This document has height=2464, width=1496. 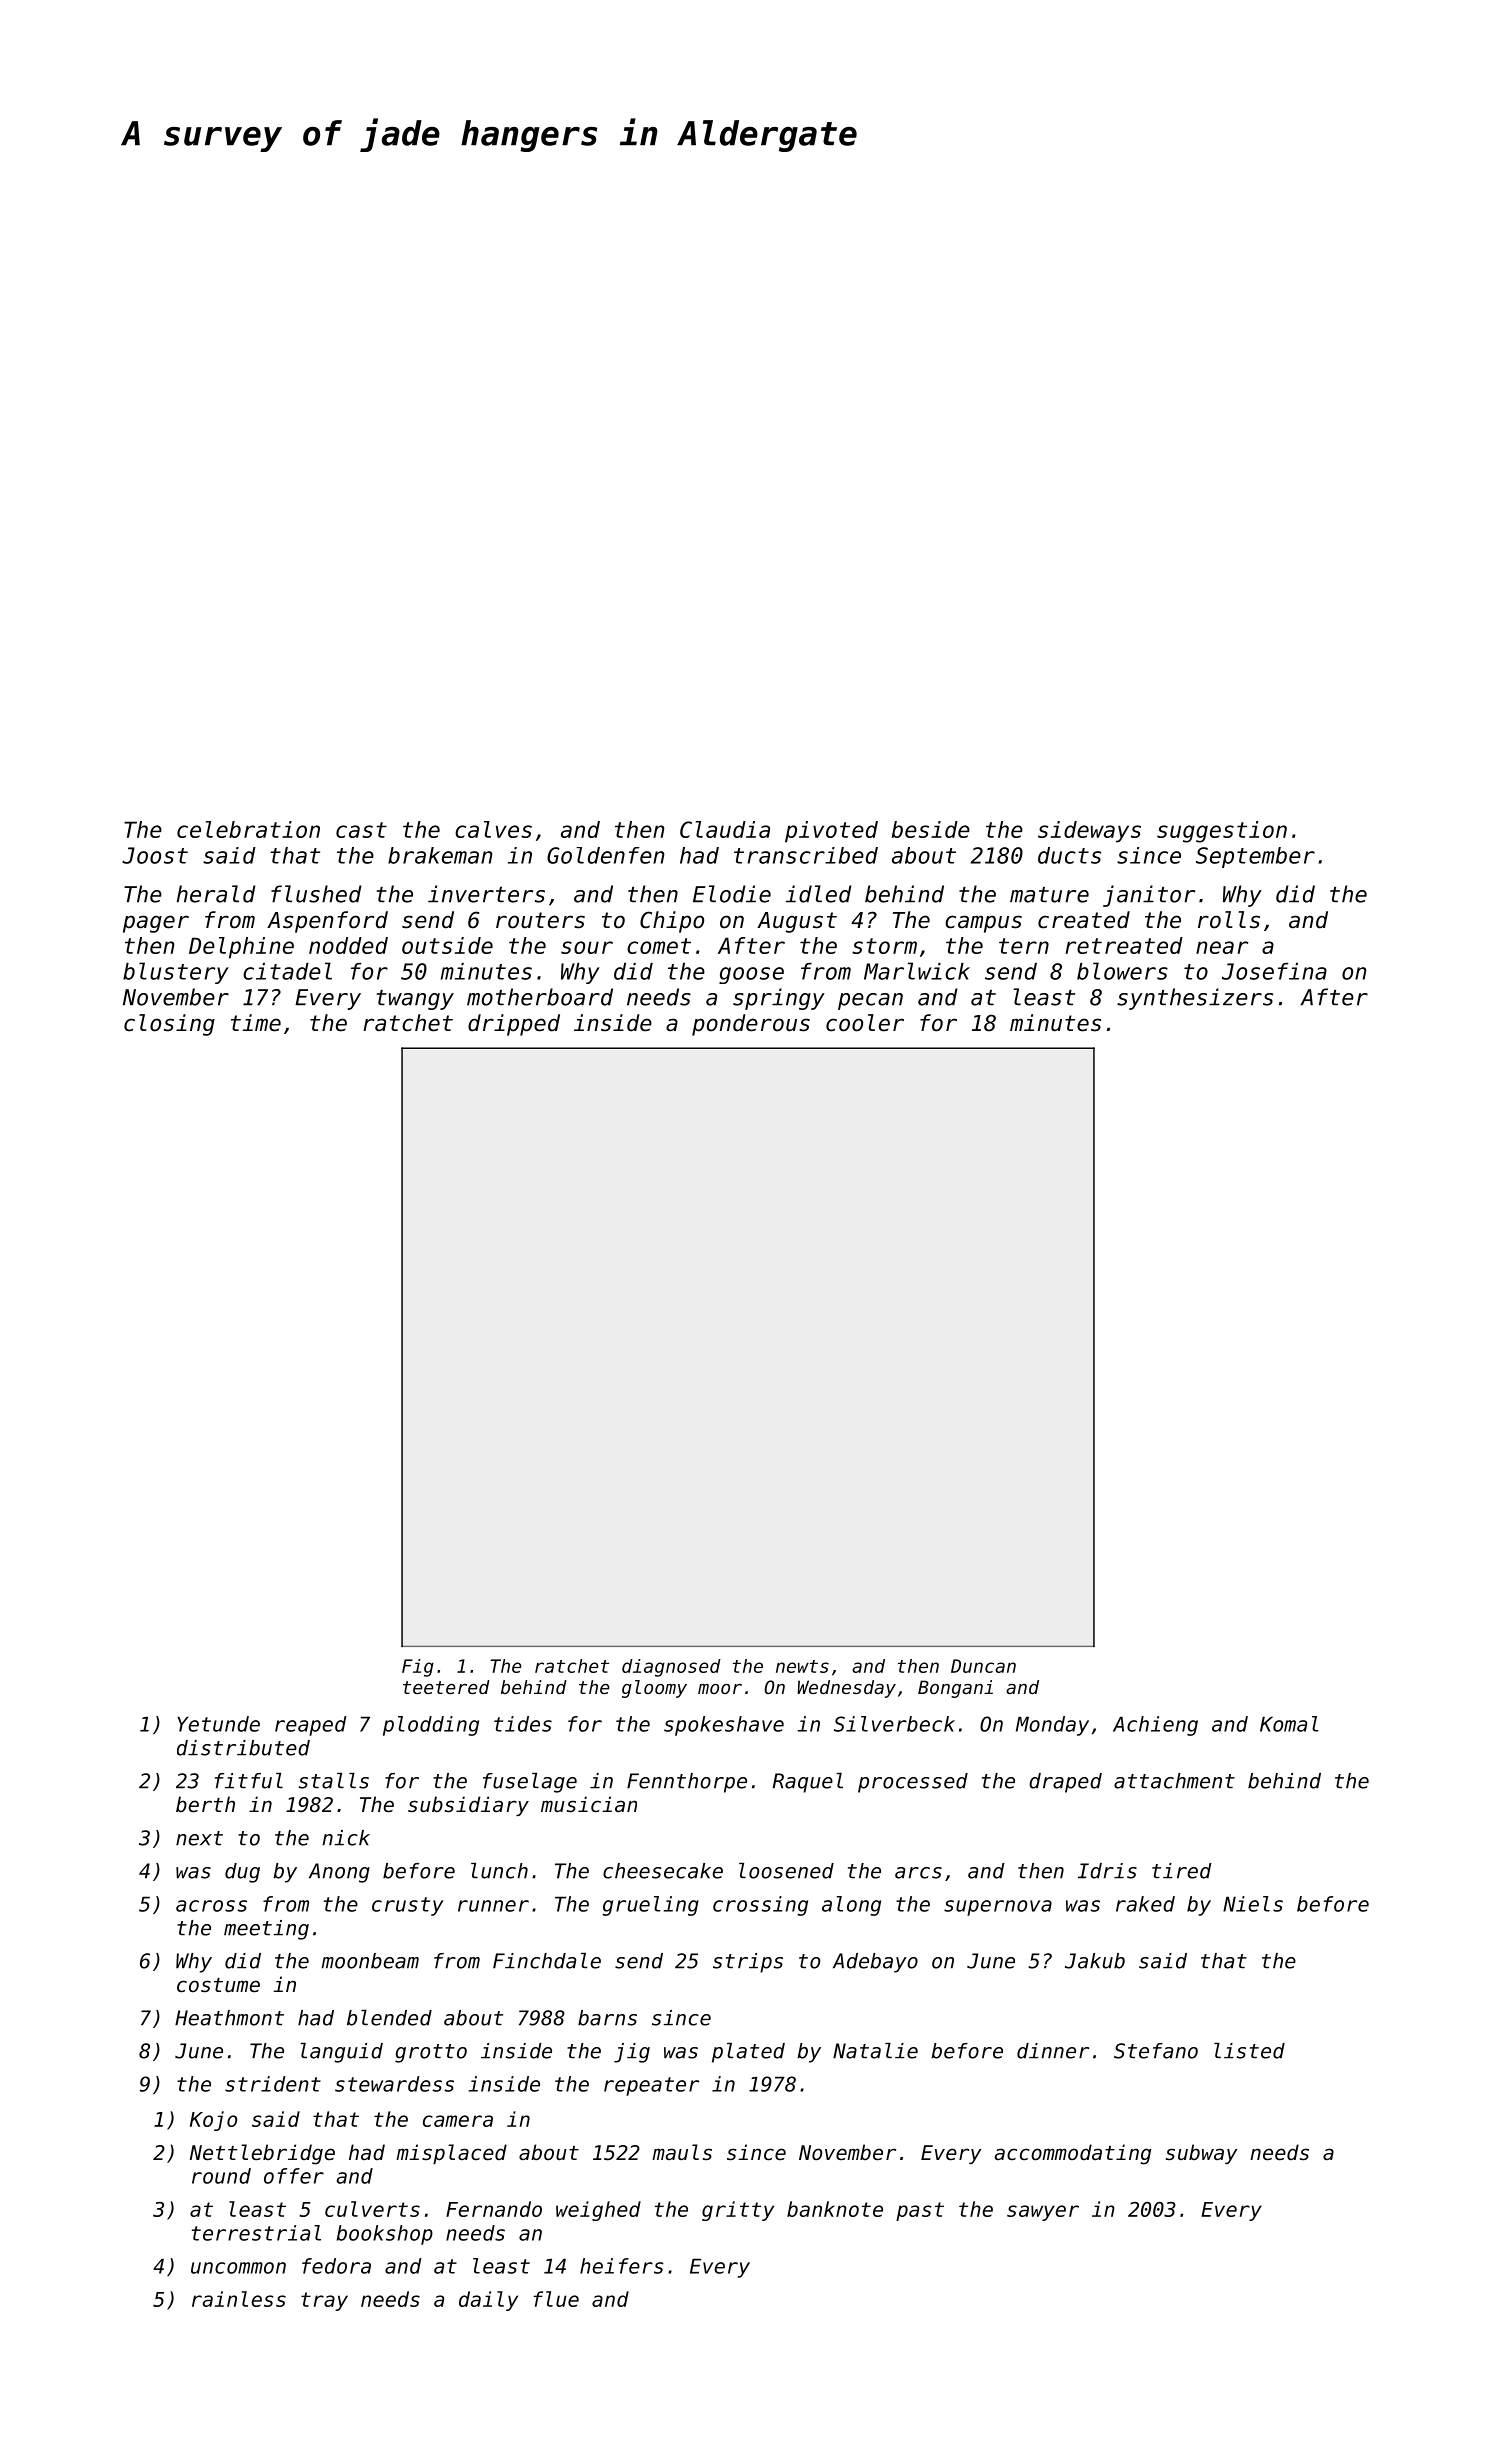 I want to click on Fig, so click(x=418, y=1668).
